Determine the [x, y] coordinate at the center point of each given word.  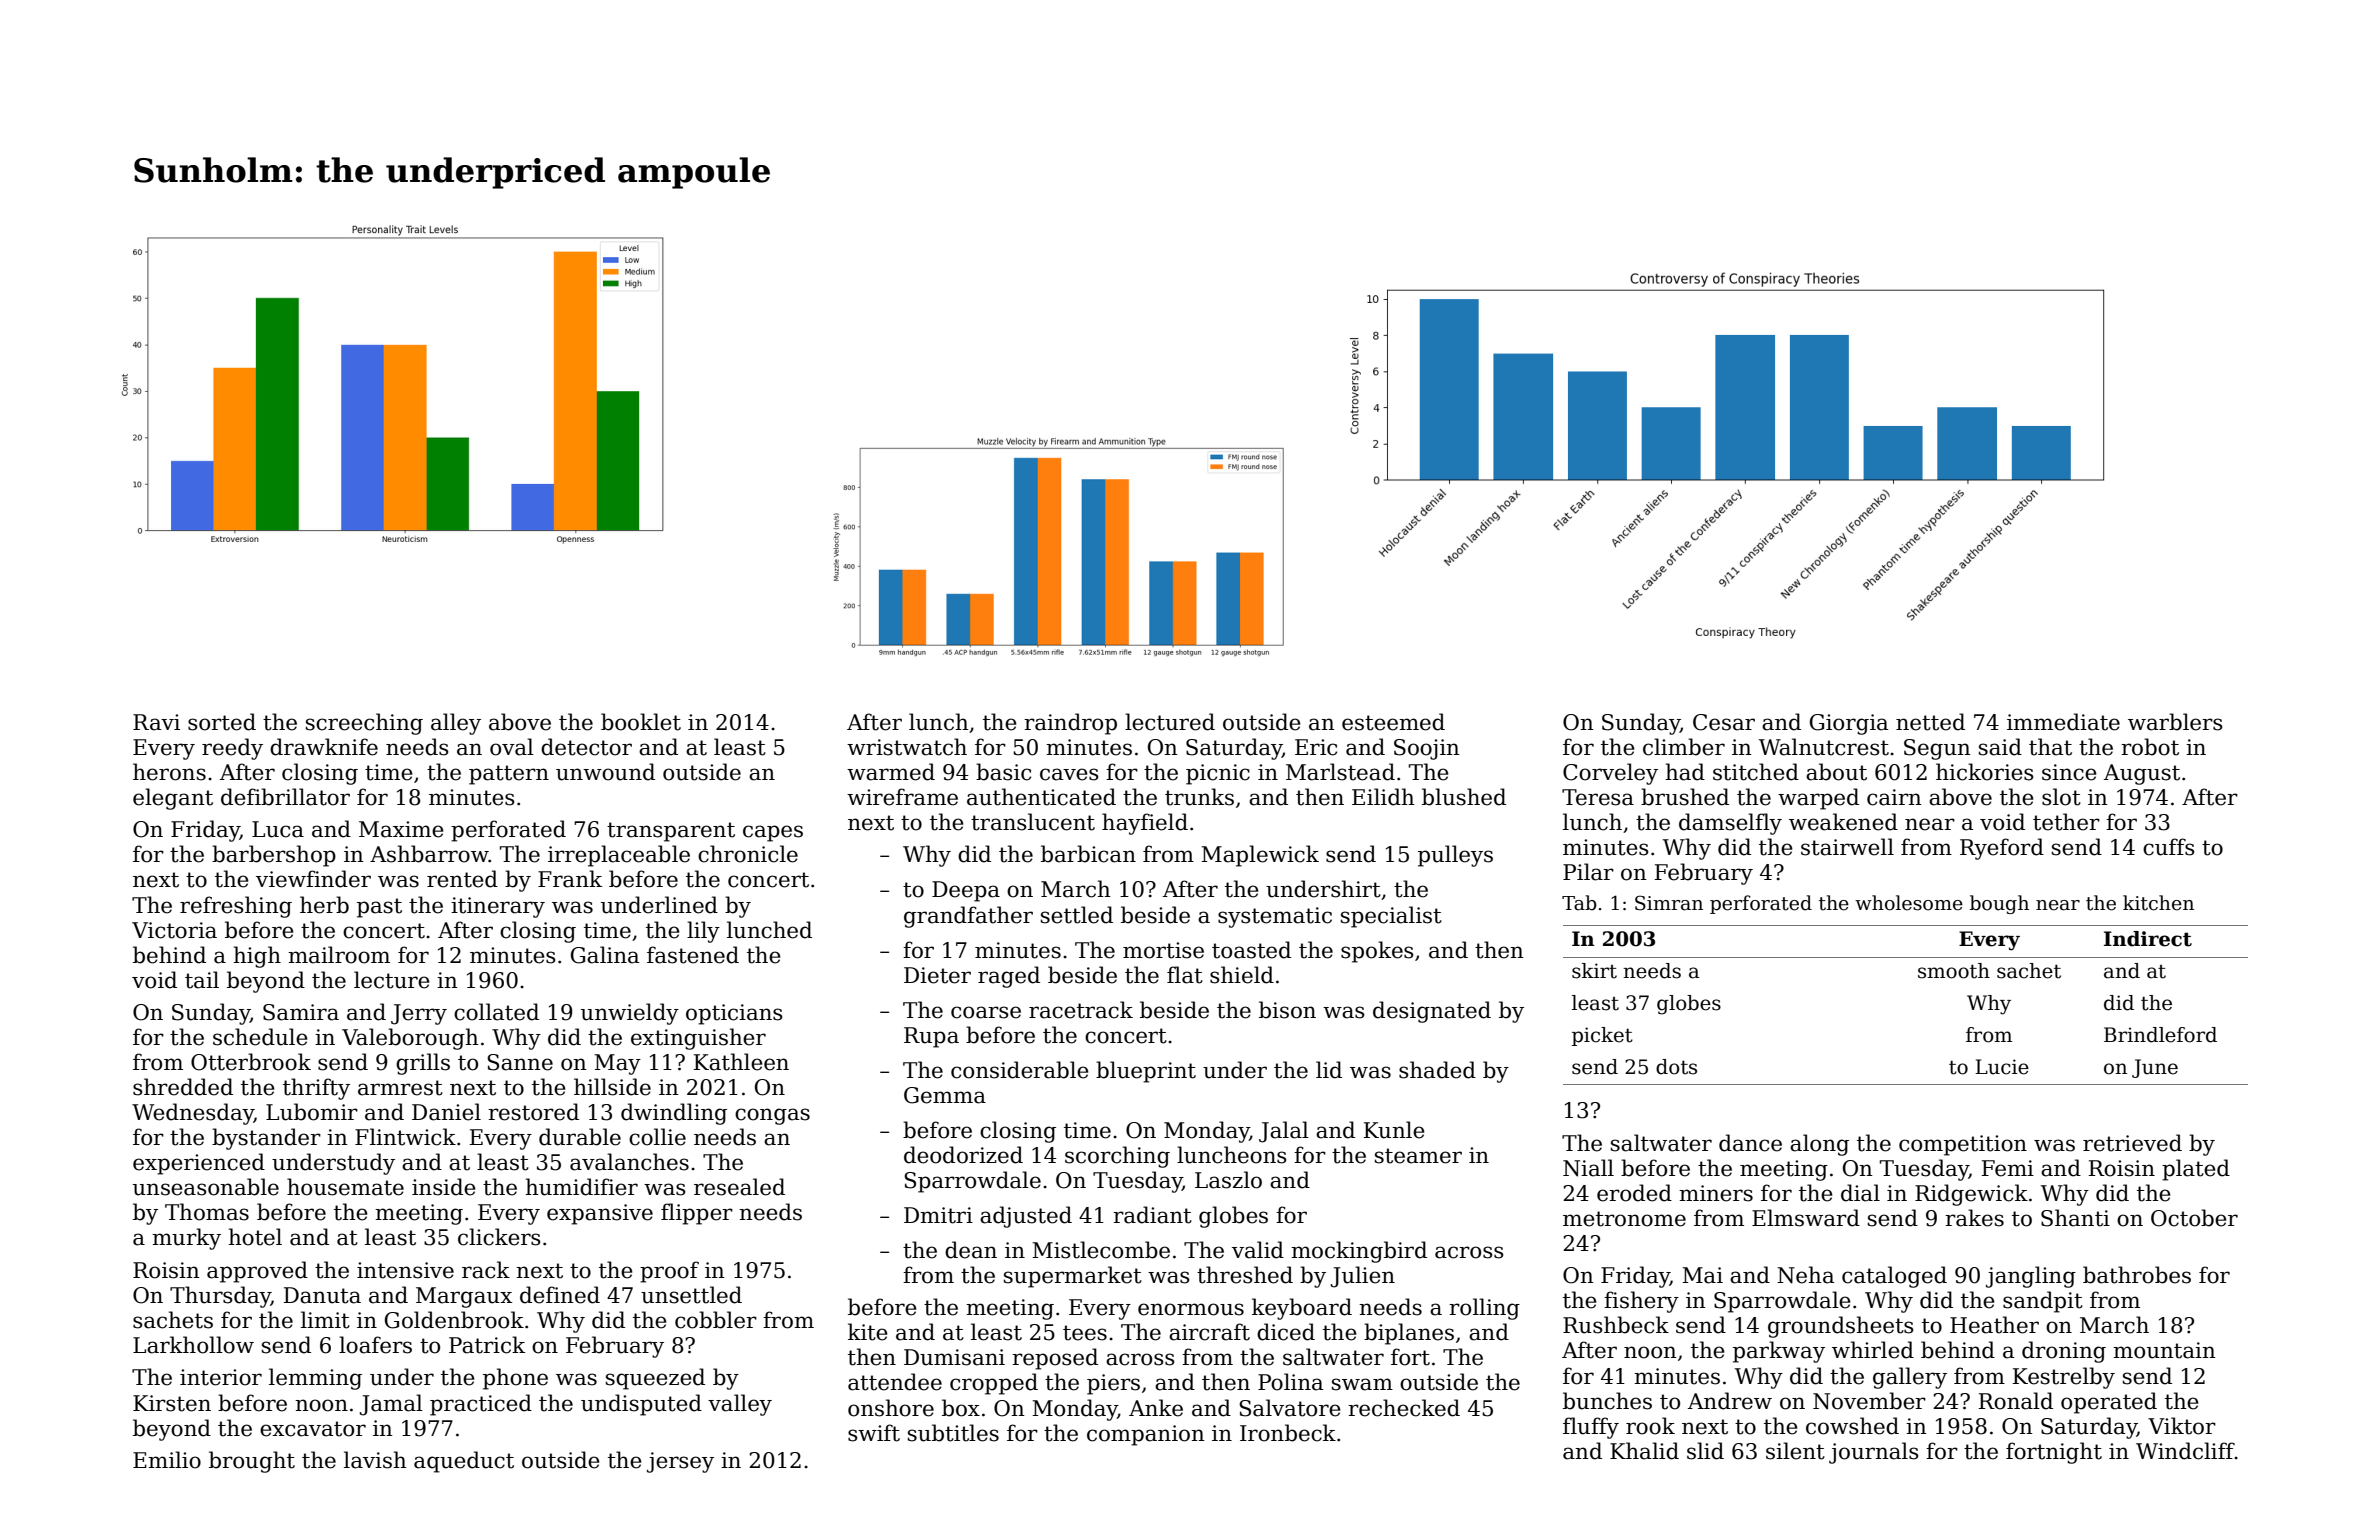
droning [2064, 1352]
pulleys [1455, 856]
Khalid [1644, 1451]
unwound [605, 772]
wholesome [1909, 903]
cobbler [716, 1320]
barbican [1088, 854]
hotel [255, 1237]
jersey [680, 1462]
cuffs [2169, 847]
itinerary [498, 907]
